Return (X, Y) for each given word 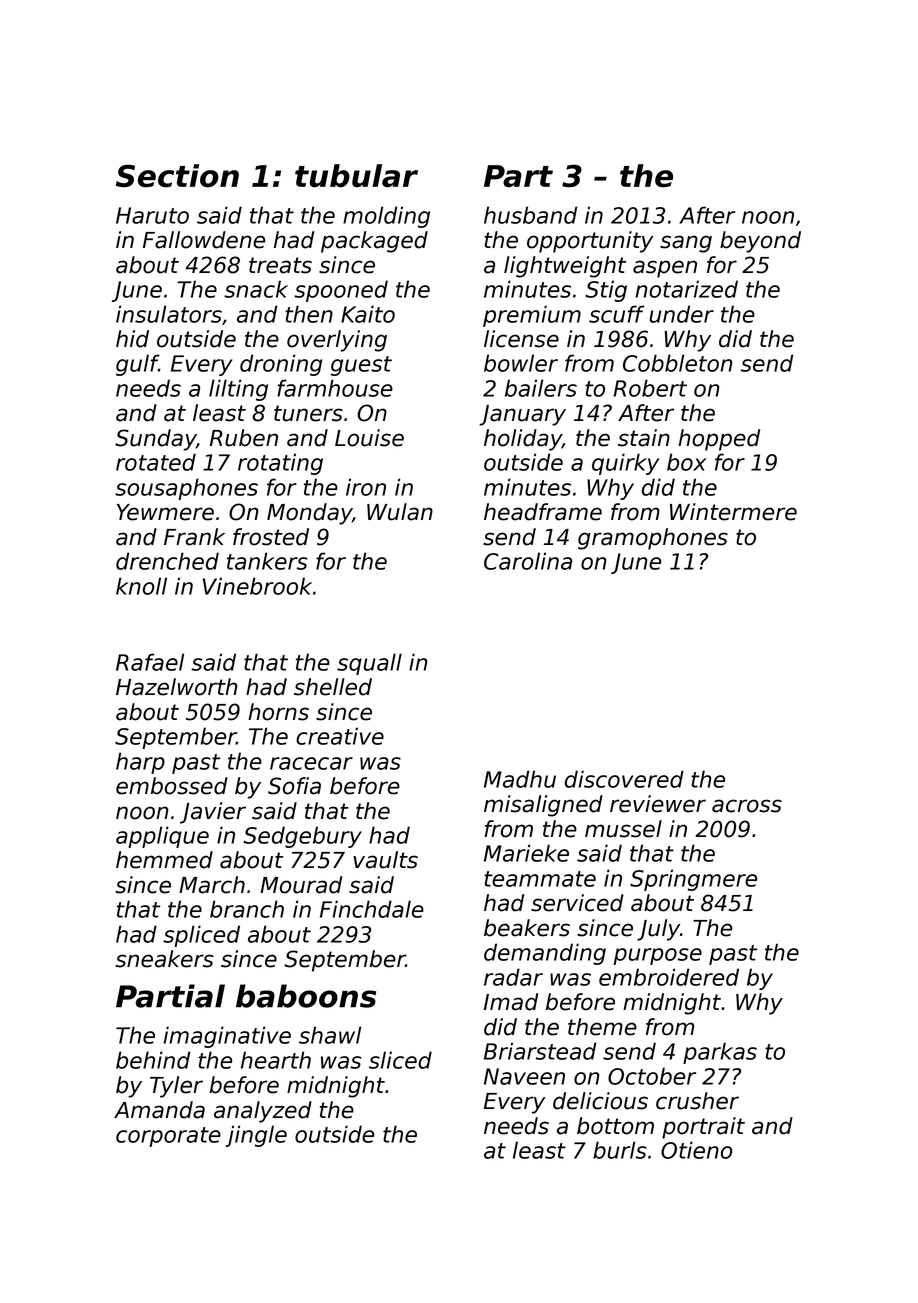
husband (530, 215)
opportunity (590, 242)
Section (177, 176)
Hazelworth (176, 687)
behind (153, 1060)
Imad (511, 1002)
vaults (385, 860)
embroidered (669, 977)
